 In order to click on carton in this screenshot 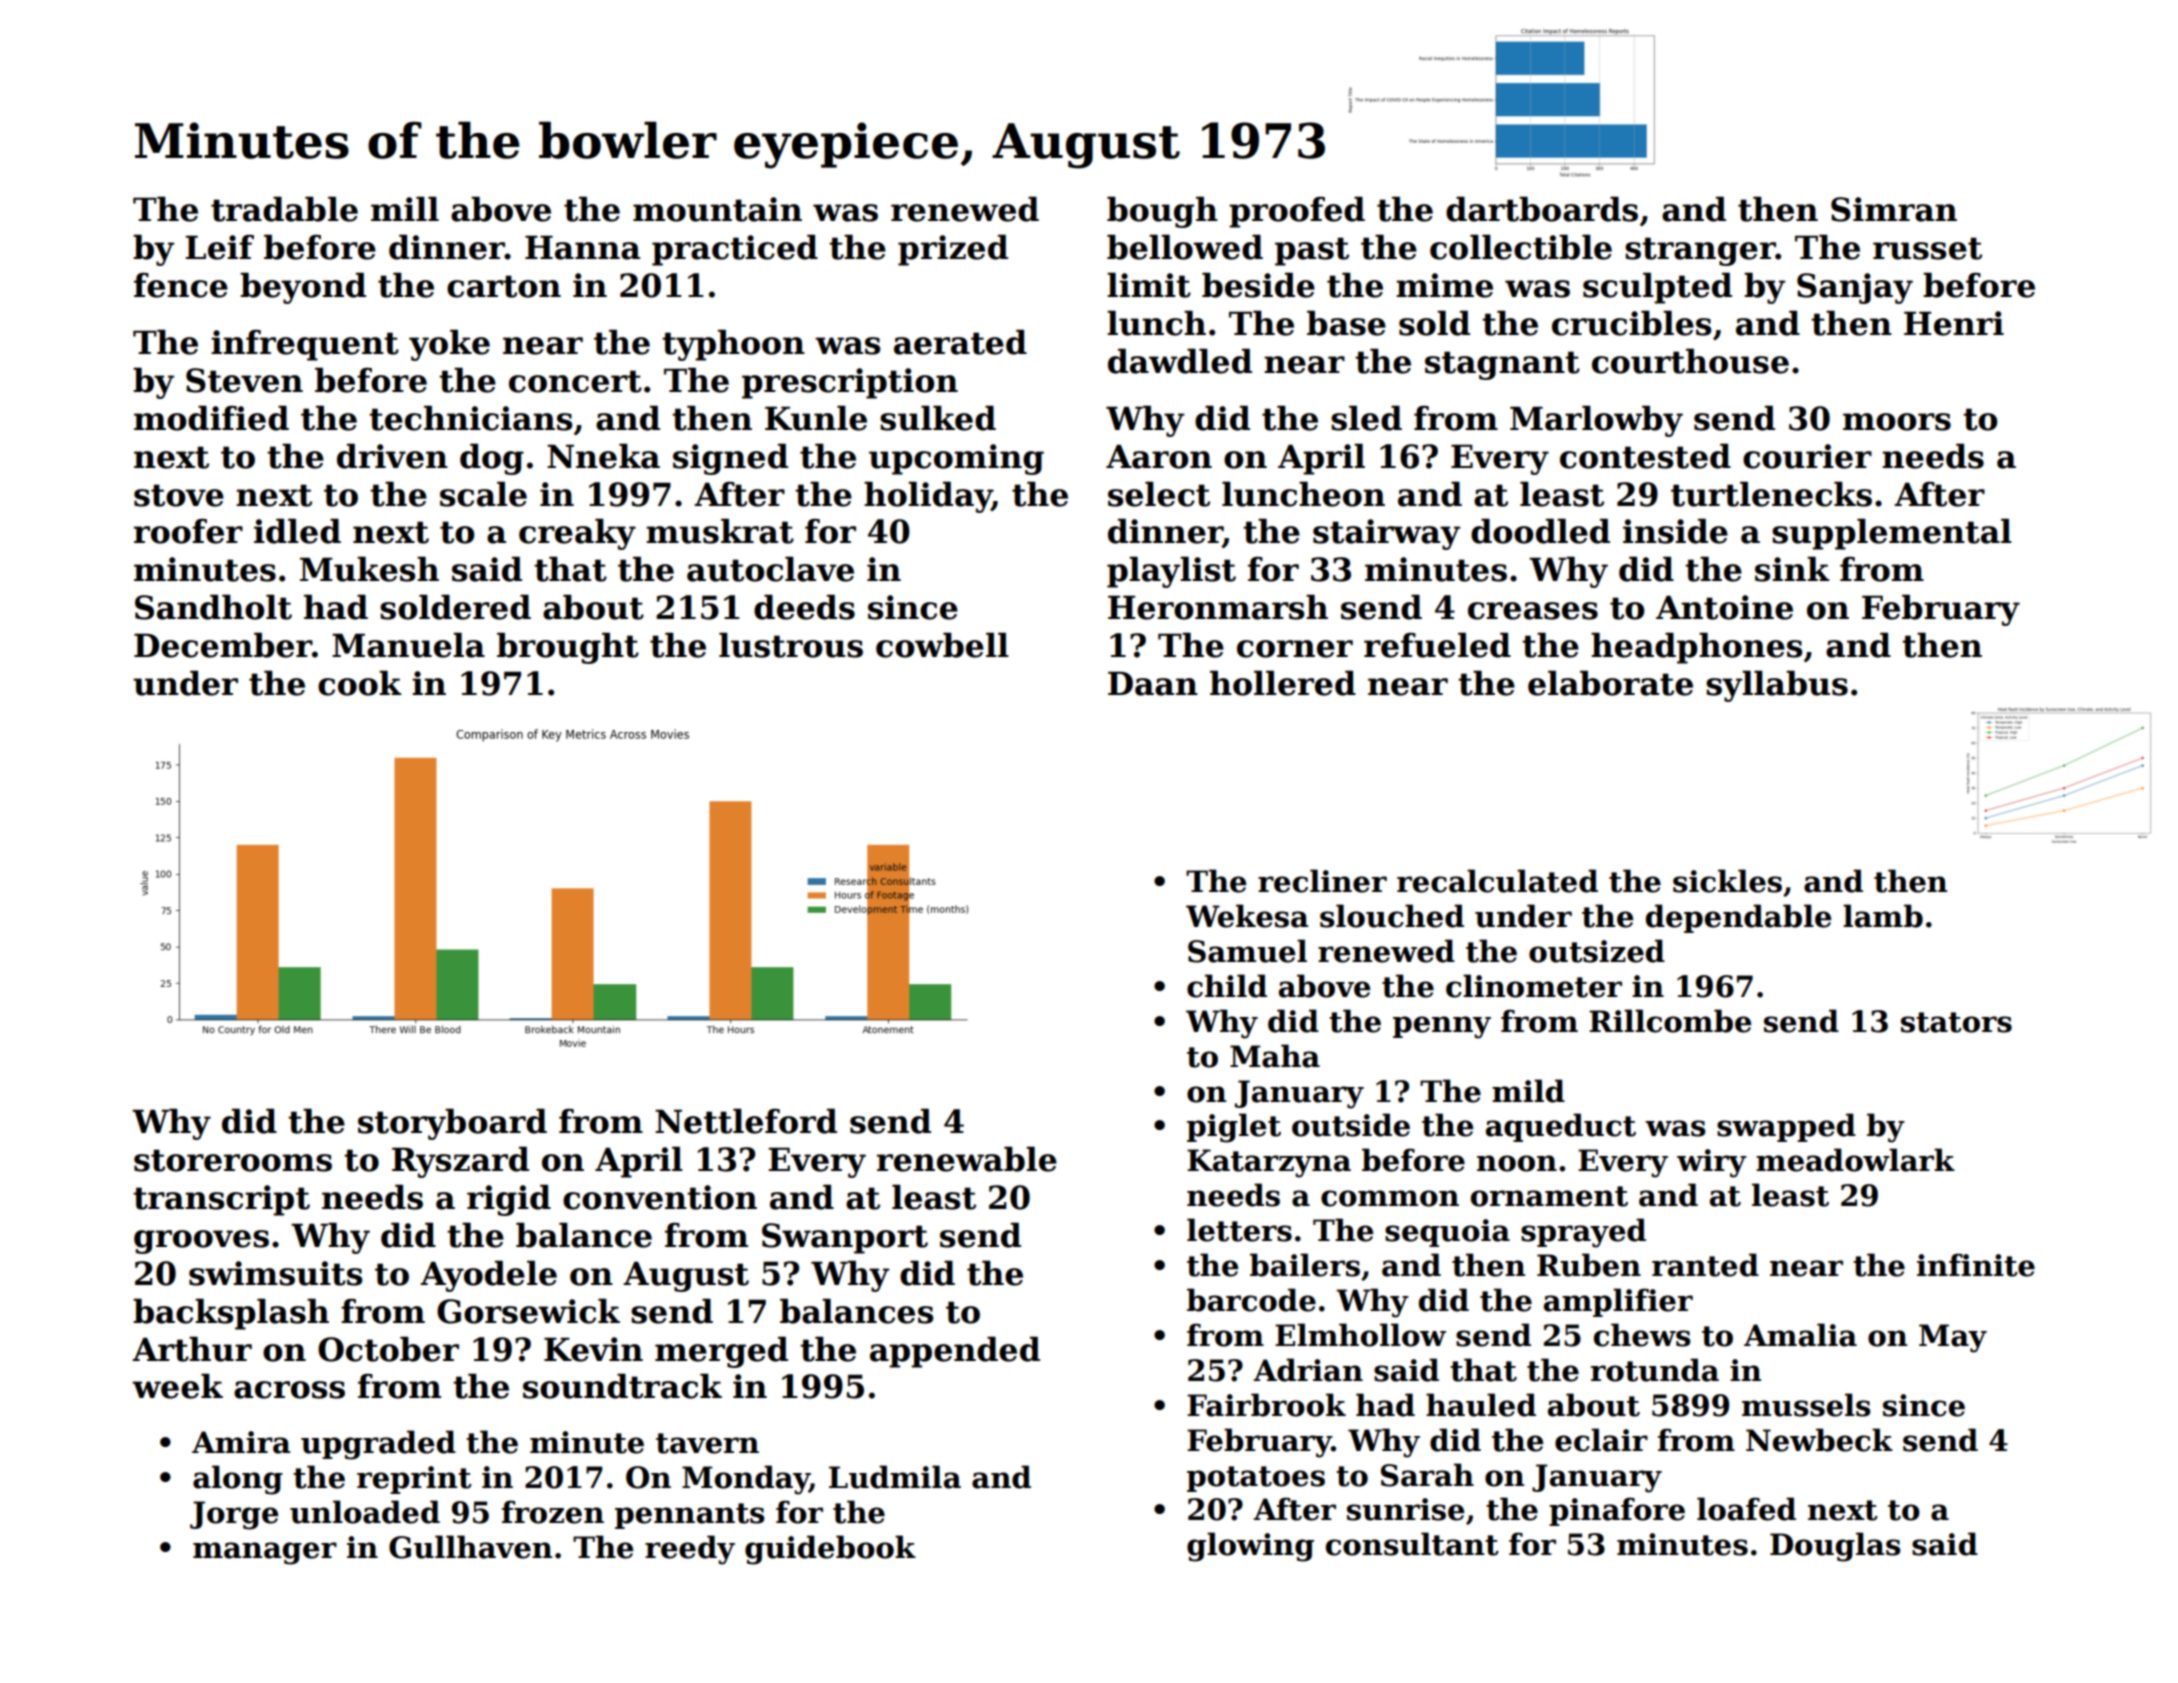, I will do `click(504, 286)`.
